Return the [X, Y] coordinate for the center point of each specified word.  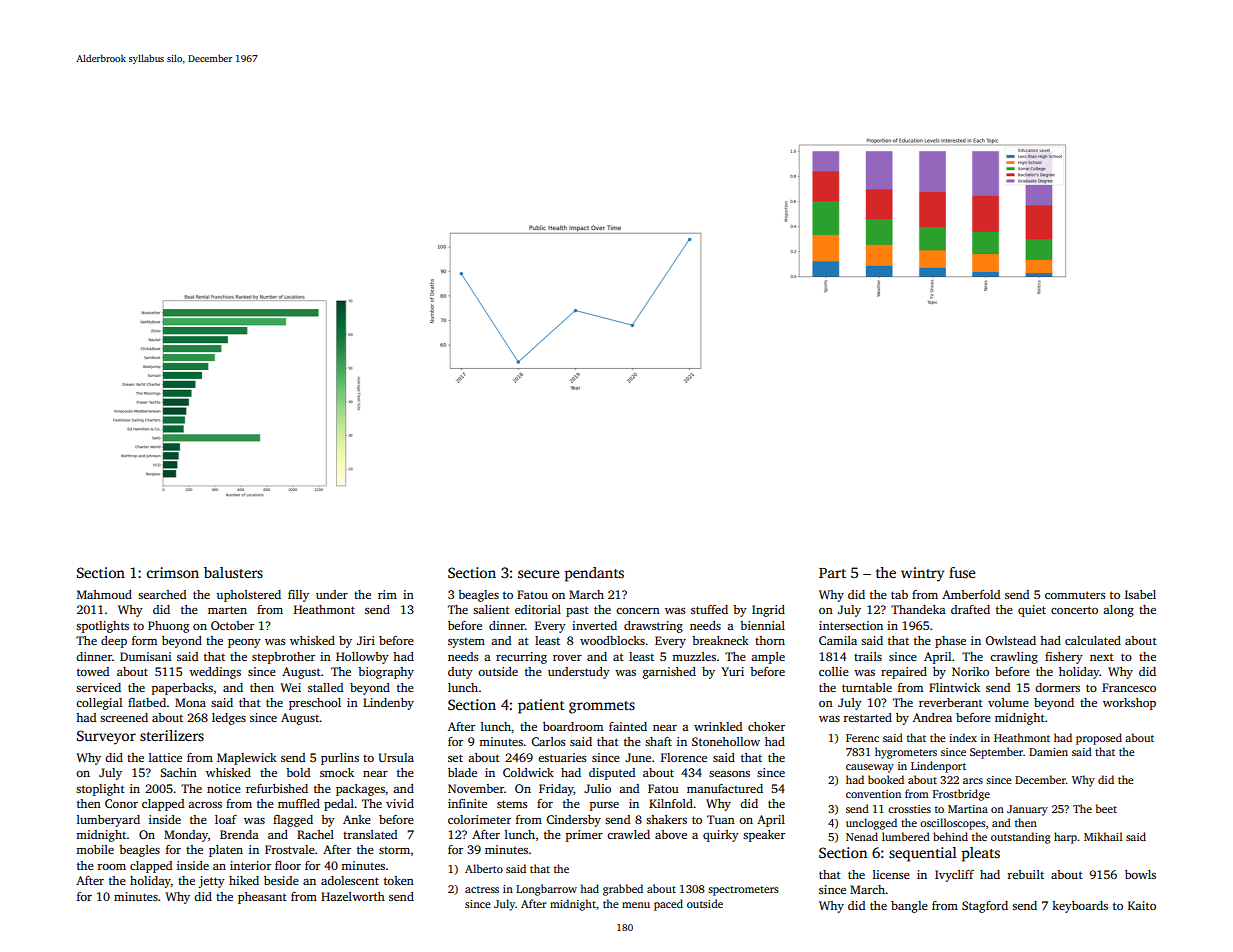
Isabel [1140, 594]
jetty [212, 882]
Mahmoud [104, 594]
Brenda [239, 834]
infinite [467, 803]
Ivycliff [954, 876]
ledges [229, 719]
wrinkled [718, 726]
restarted [868, 717]
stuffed [709, 609]
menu [636, 905]
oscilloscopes [952, 824]
